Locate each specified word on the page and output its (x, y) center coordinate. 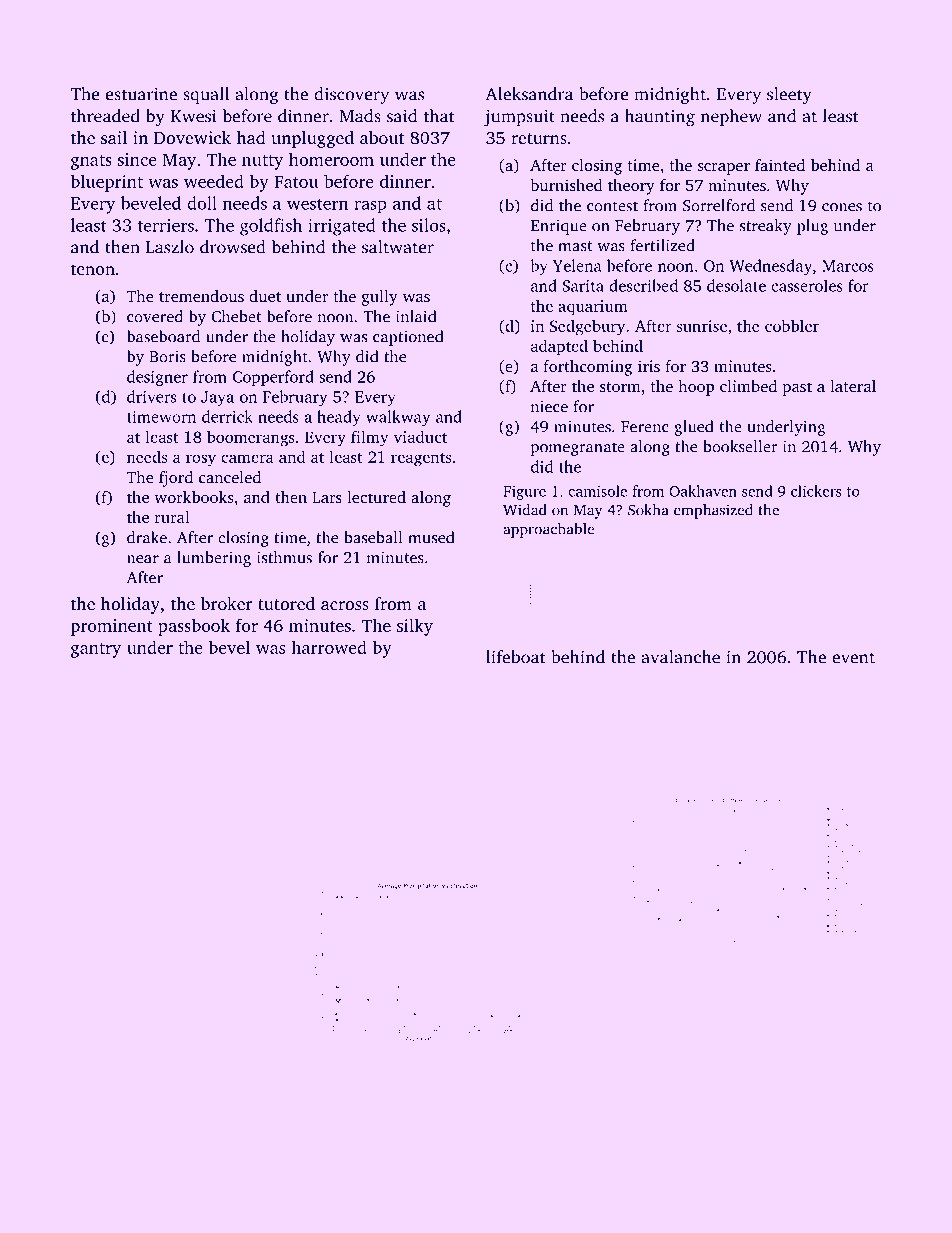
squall (206, 95)
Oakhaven (703, 491)
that (439, 116)
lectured (376, 497)
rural (172, 517)
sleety (789, 96)
